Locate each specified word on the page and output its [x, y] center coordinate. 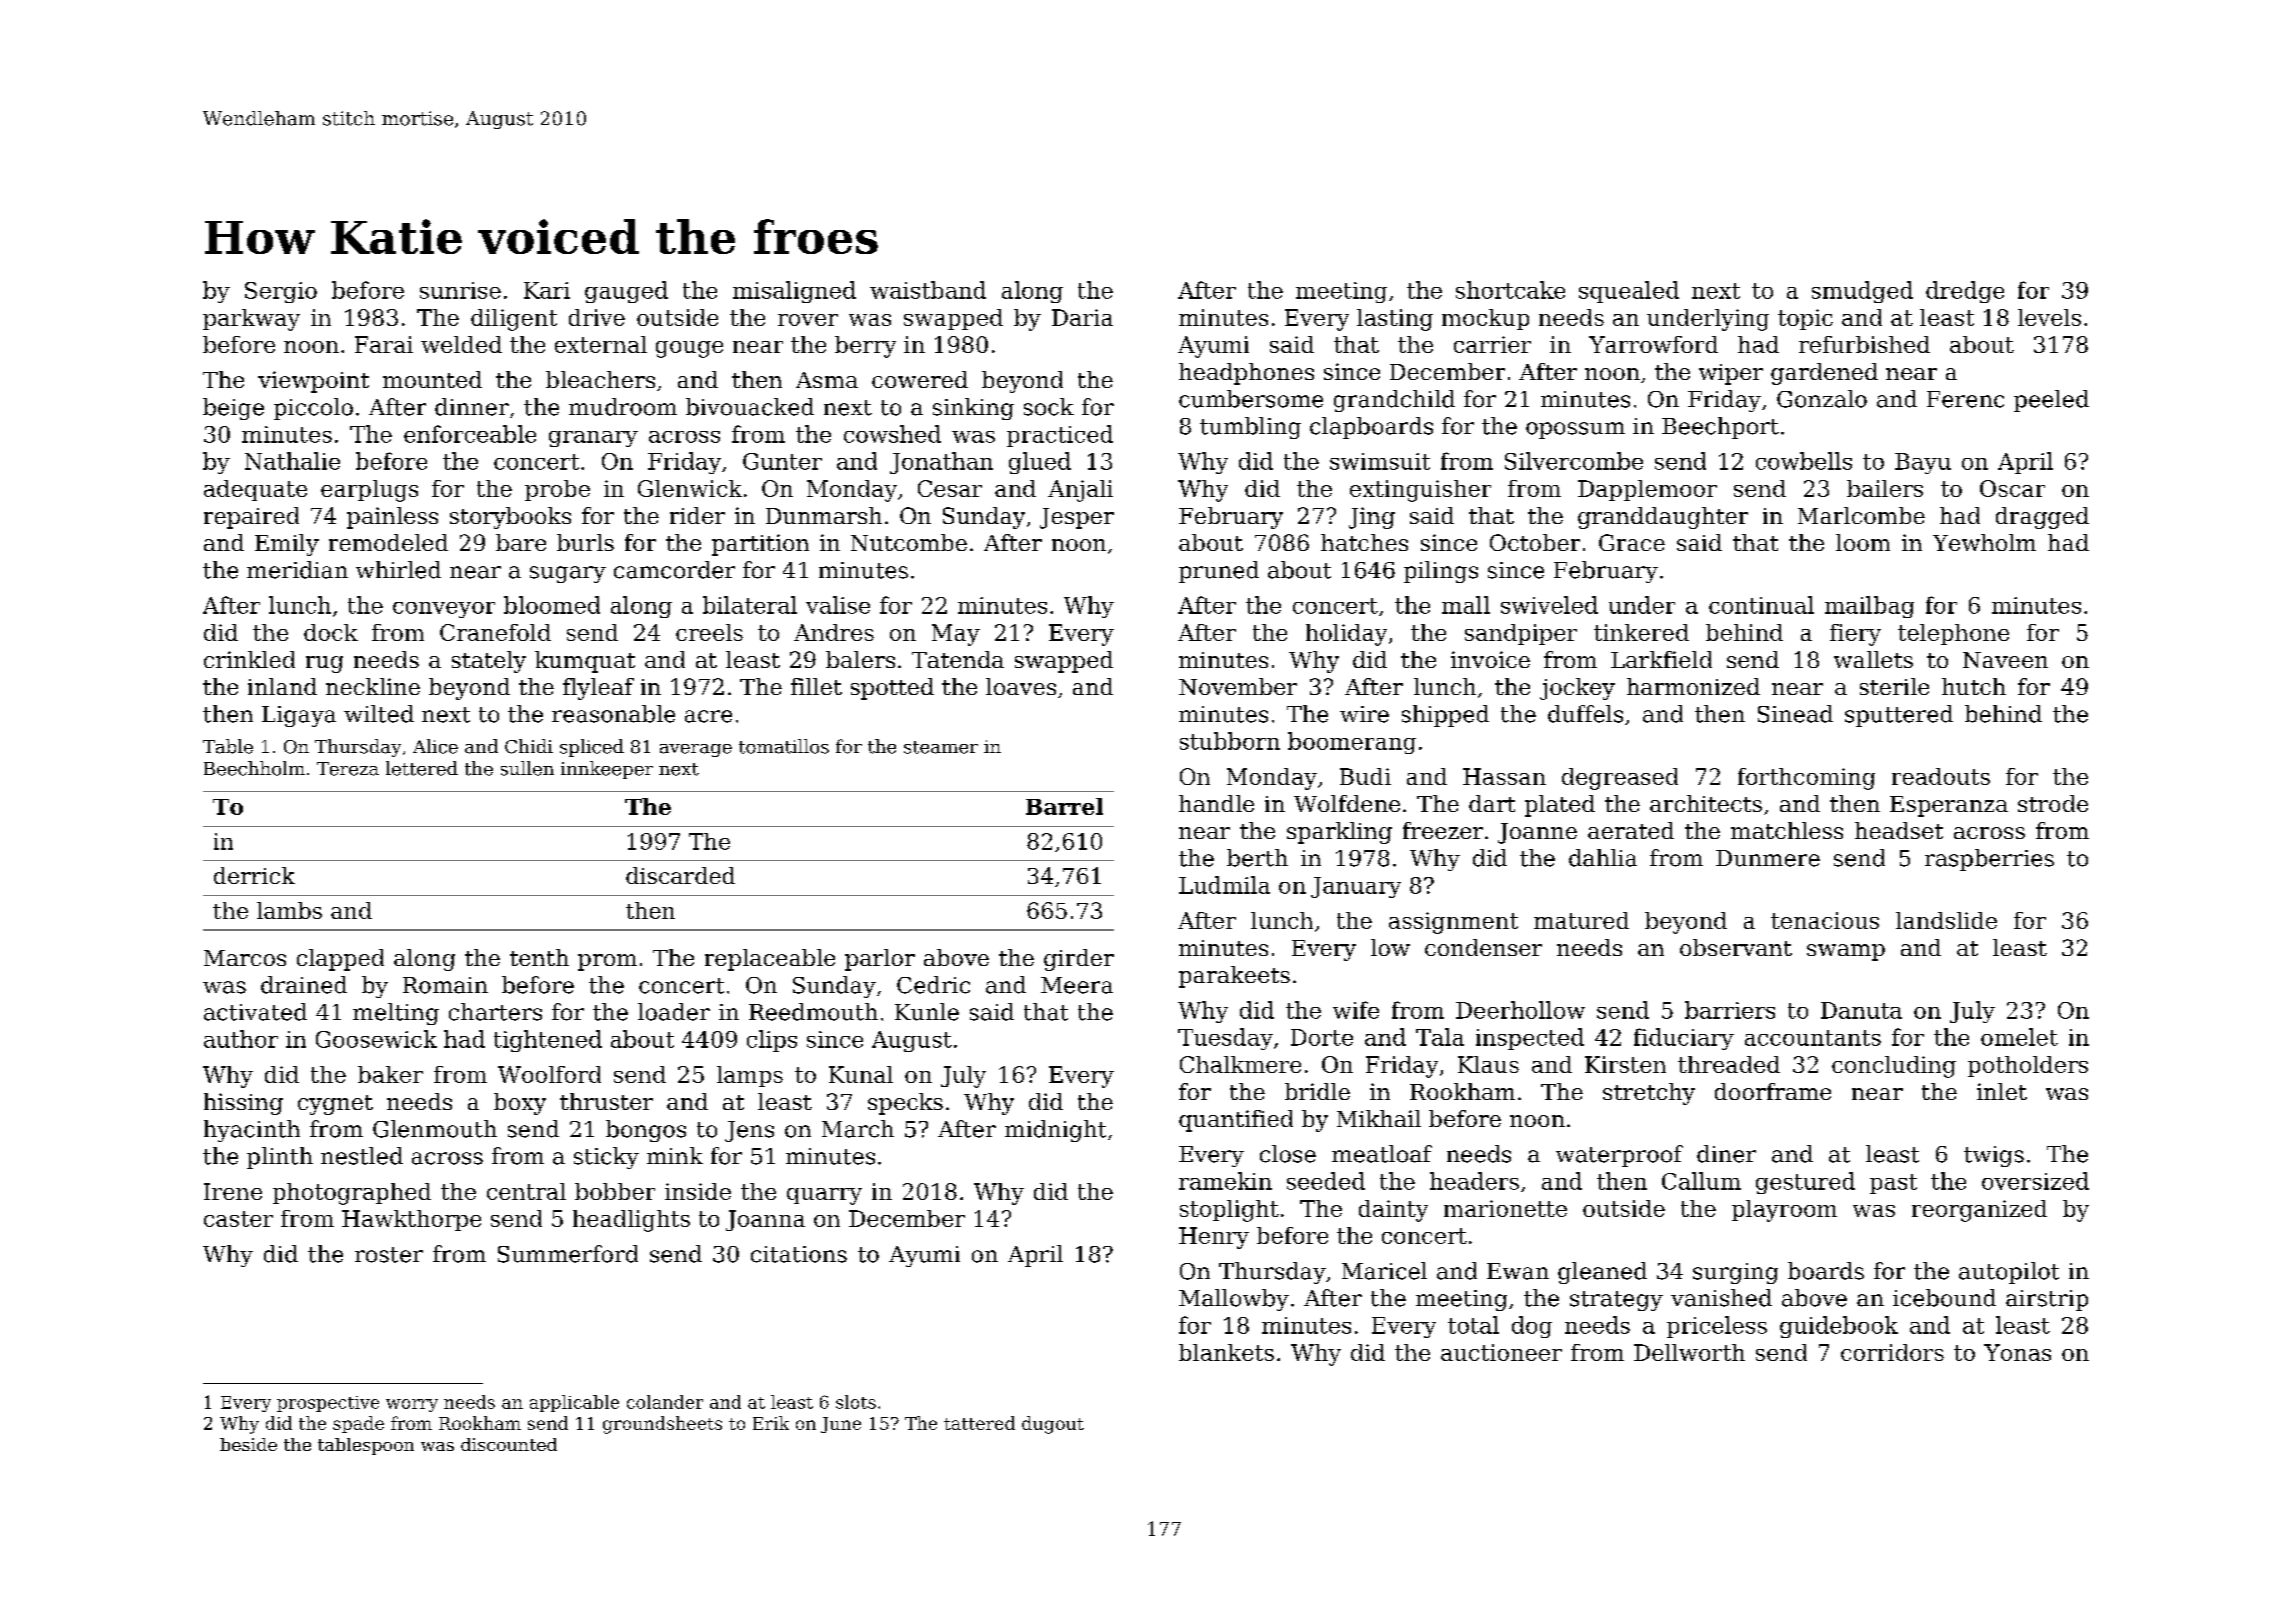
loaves [1021, 686]
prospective [328, 1404]
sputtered [1899, 716]
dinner [472, 407]
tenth [539, 957]
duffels [1585, 714]
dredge [1965, 292]
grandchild [1394, 401]
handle [1216, 803]
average [696, 750]
